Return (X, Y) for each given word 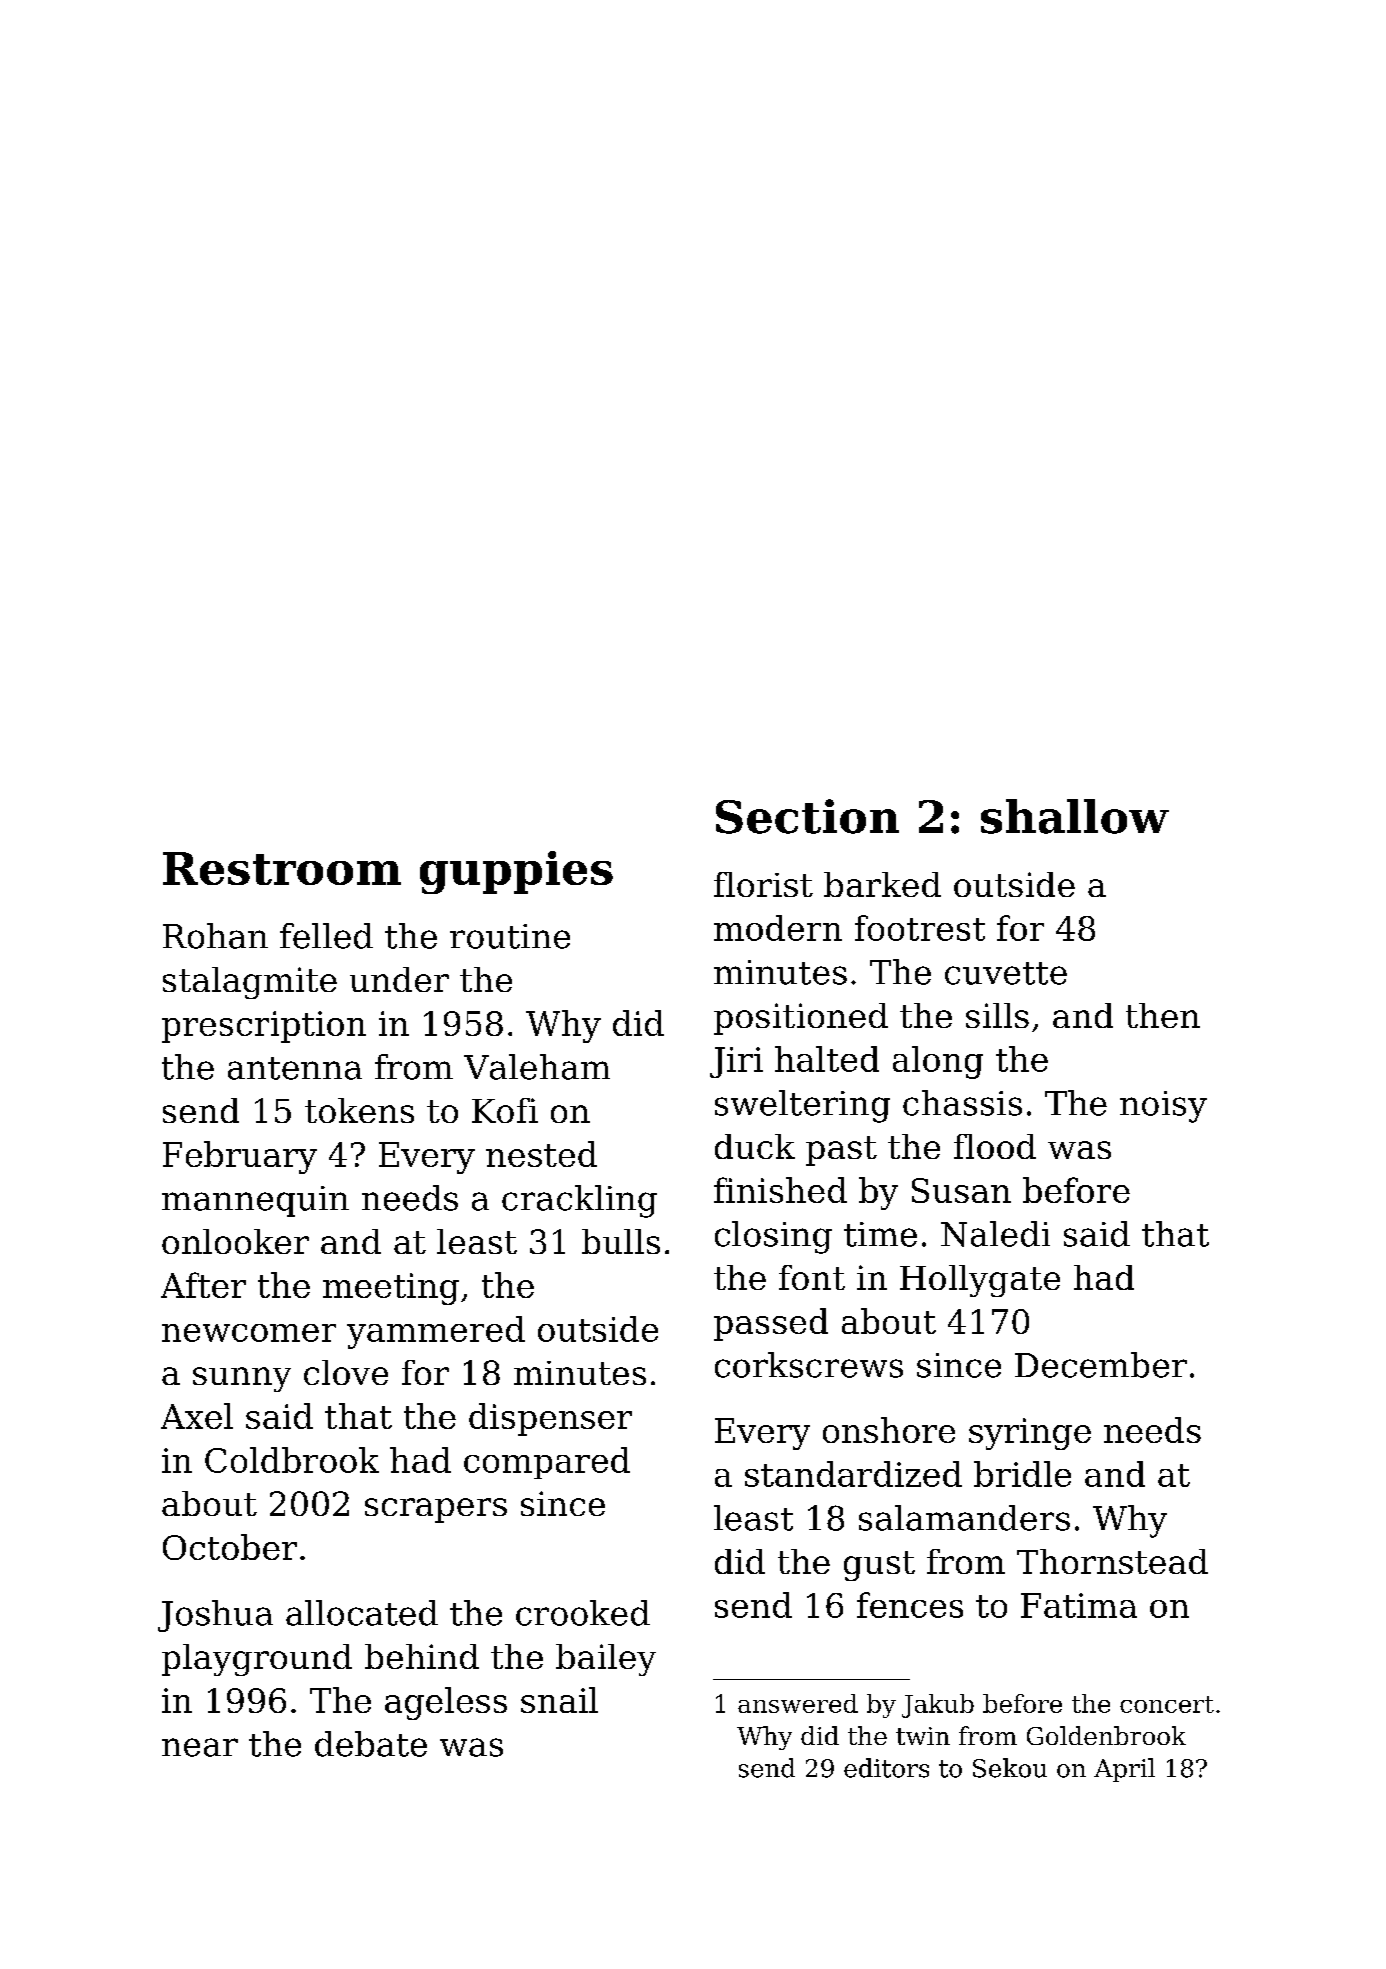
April (1124, 1770)
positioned (801, 1019)
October (230, 1547)
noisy (1163, 1107)
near (200, 1747)
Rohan (215, 936)
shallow (1075, 816)
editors (886, 1768)
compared (547, 1463)
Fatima (1079, 1605)
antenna (295, 1068)
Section (807, 816)
